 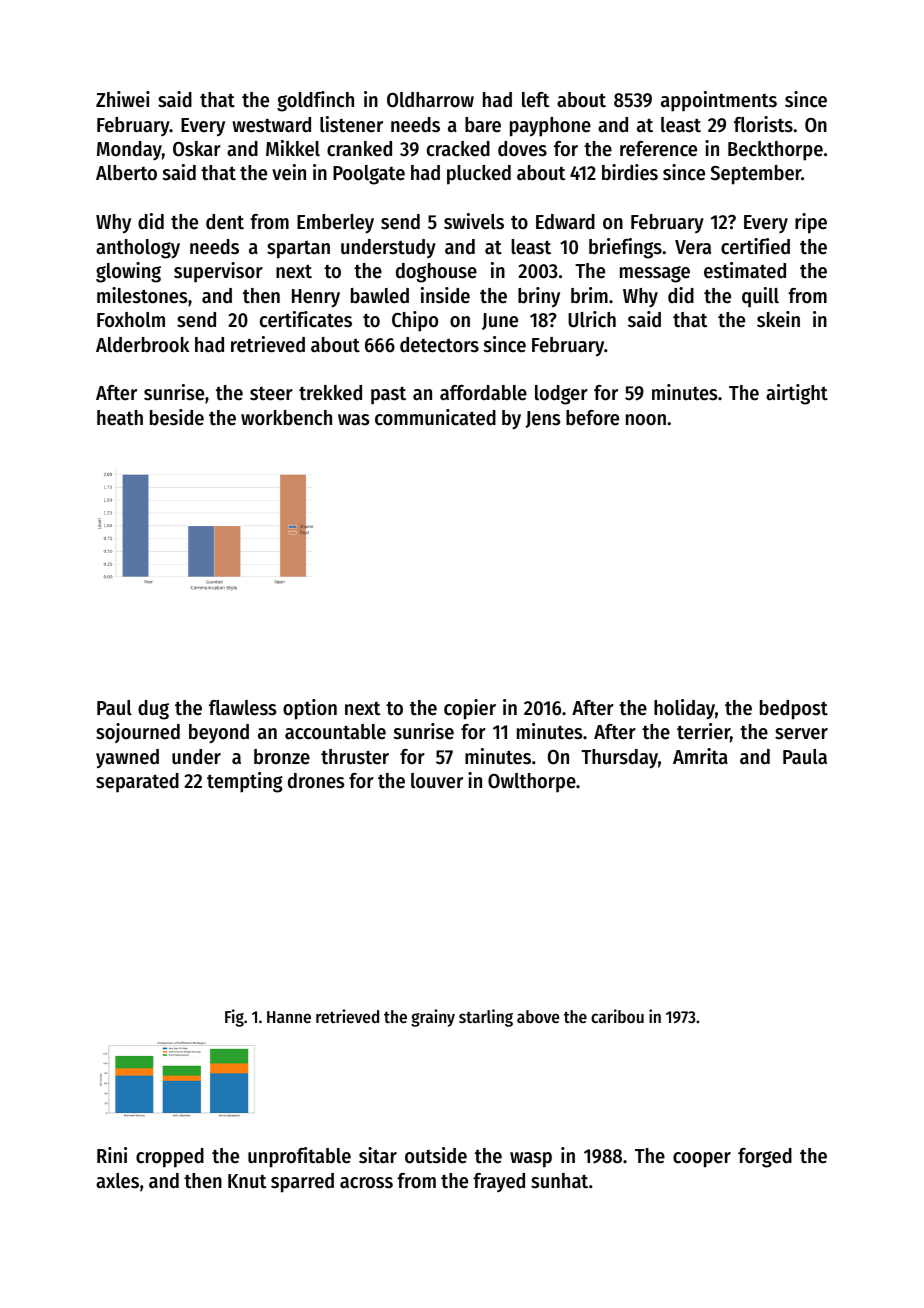 What do you see at coordinates (310, 709) in the page?
I see `option` at bounding box center [310, 709].
